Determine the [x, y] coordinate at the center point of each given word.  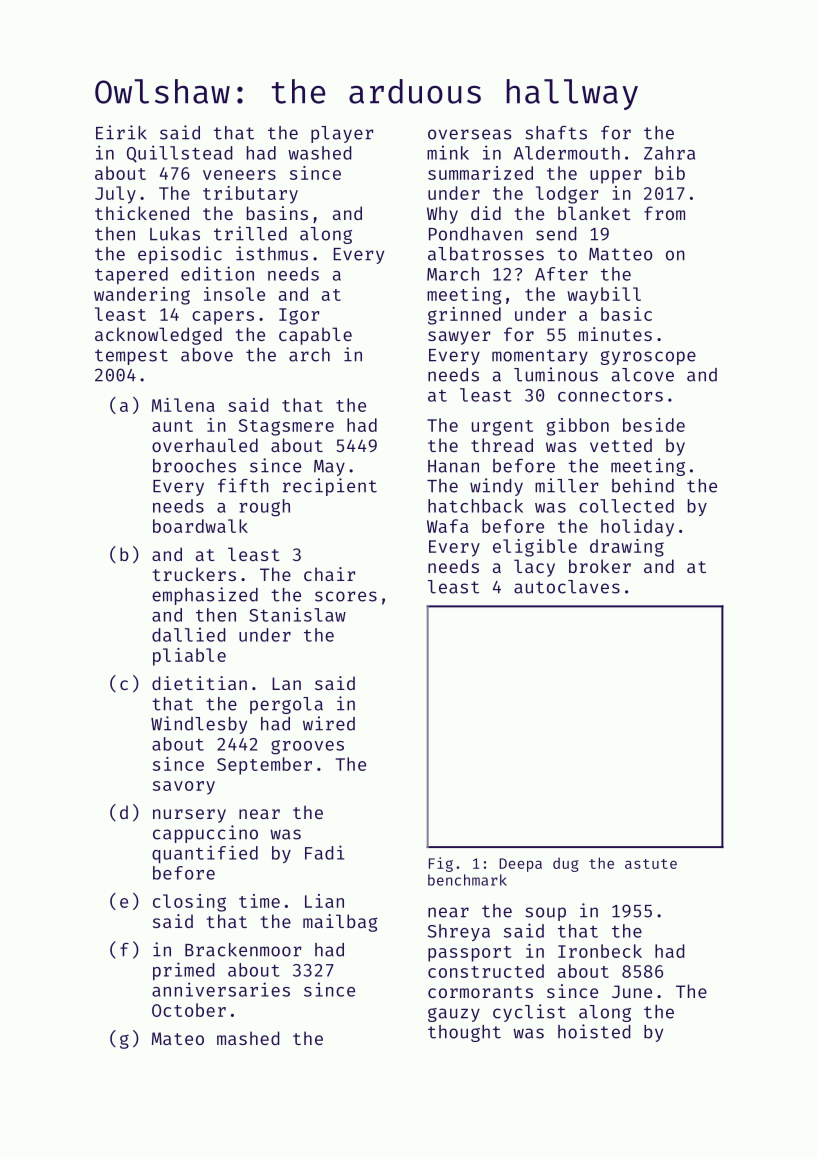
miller [566, 485]
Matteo [620, 254]
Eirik [121, 132]
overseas [469, 134]
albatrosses [486, 254]
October [189, 1010]
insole [234, 294]
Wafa [447, 526]
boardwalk [200, 526]
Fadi [324, 852]
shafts [556, 133]
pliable [189, 657]
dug [566, 864]
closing [189, 903]
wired [329, 723]
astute [651, 864]
